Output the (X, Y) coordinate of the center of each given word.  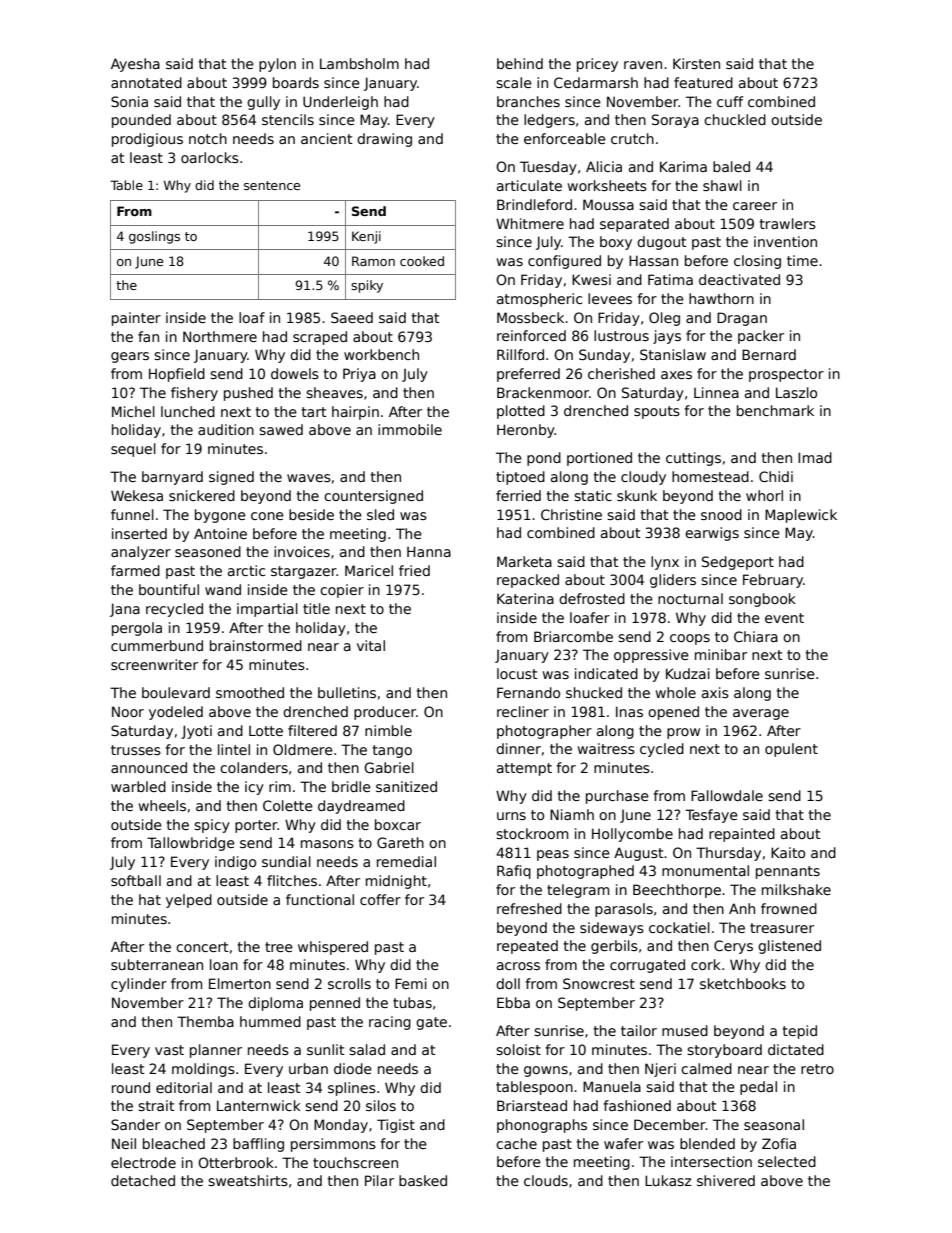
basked (423, 1180)
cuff (730, 101)
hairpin (355, 413)
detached (143, 1180)
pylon (277, 65)
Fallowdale (727, 795)
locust (517, 673)
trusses (136, 750)
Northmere (220, 336)
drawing (384, 140)
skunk (637, 495)
